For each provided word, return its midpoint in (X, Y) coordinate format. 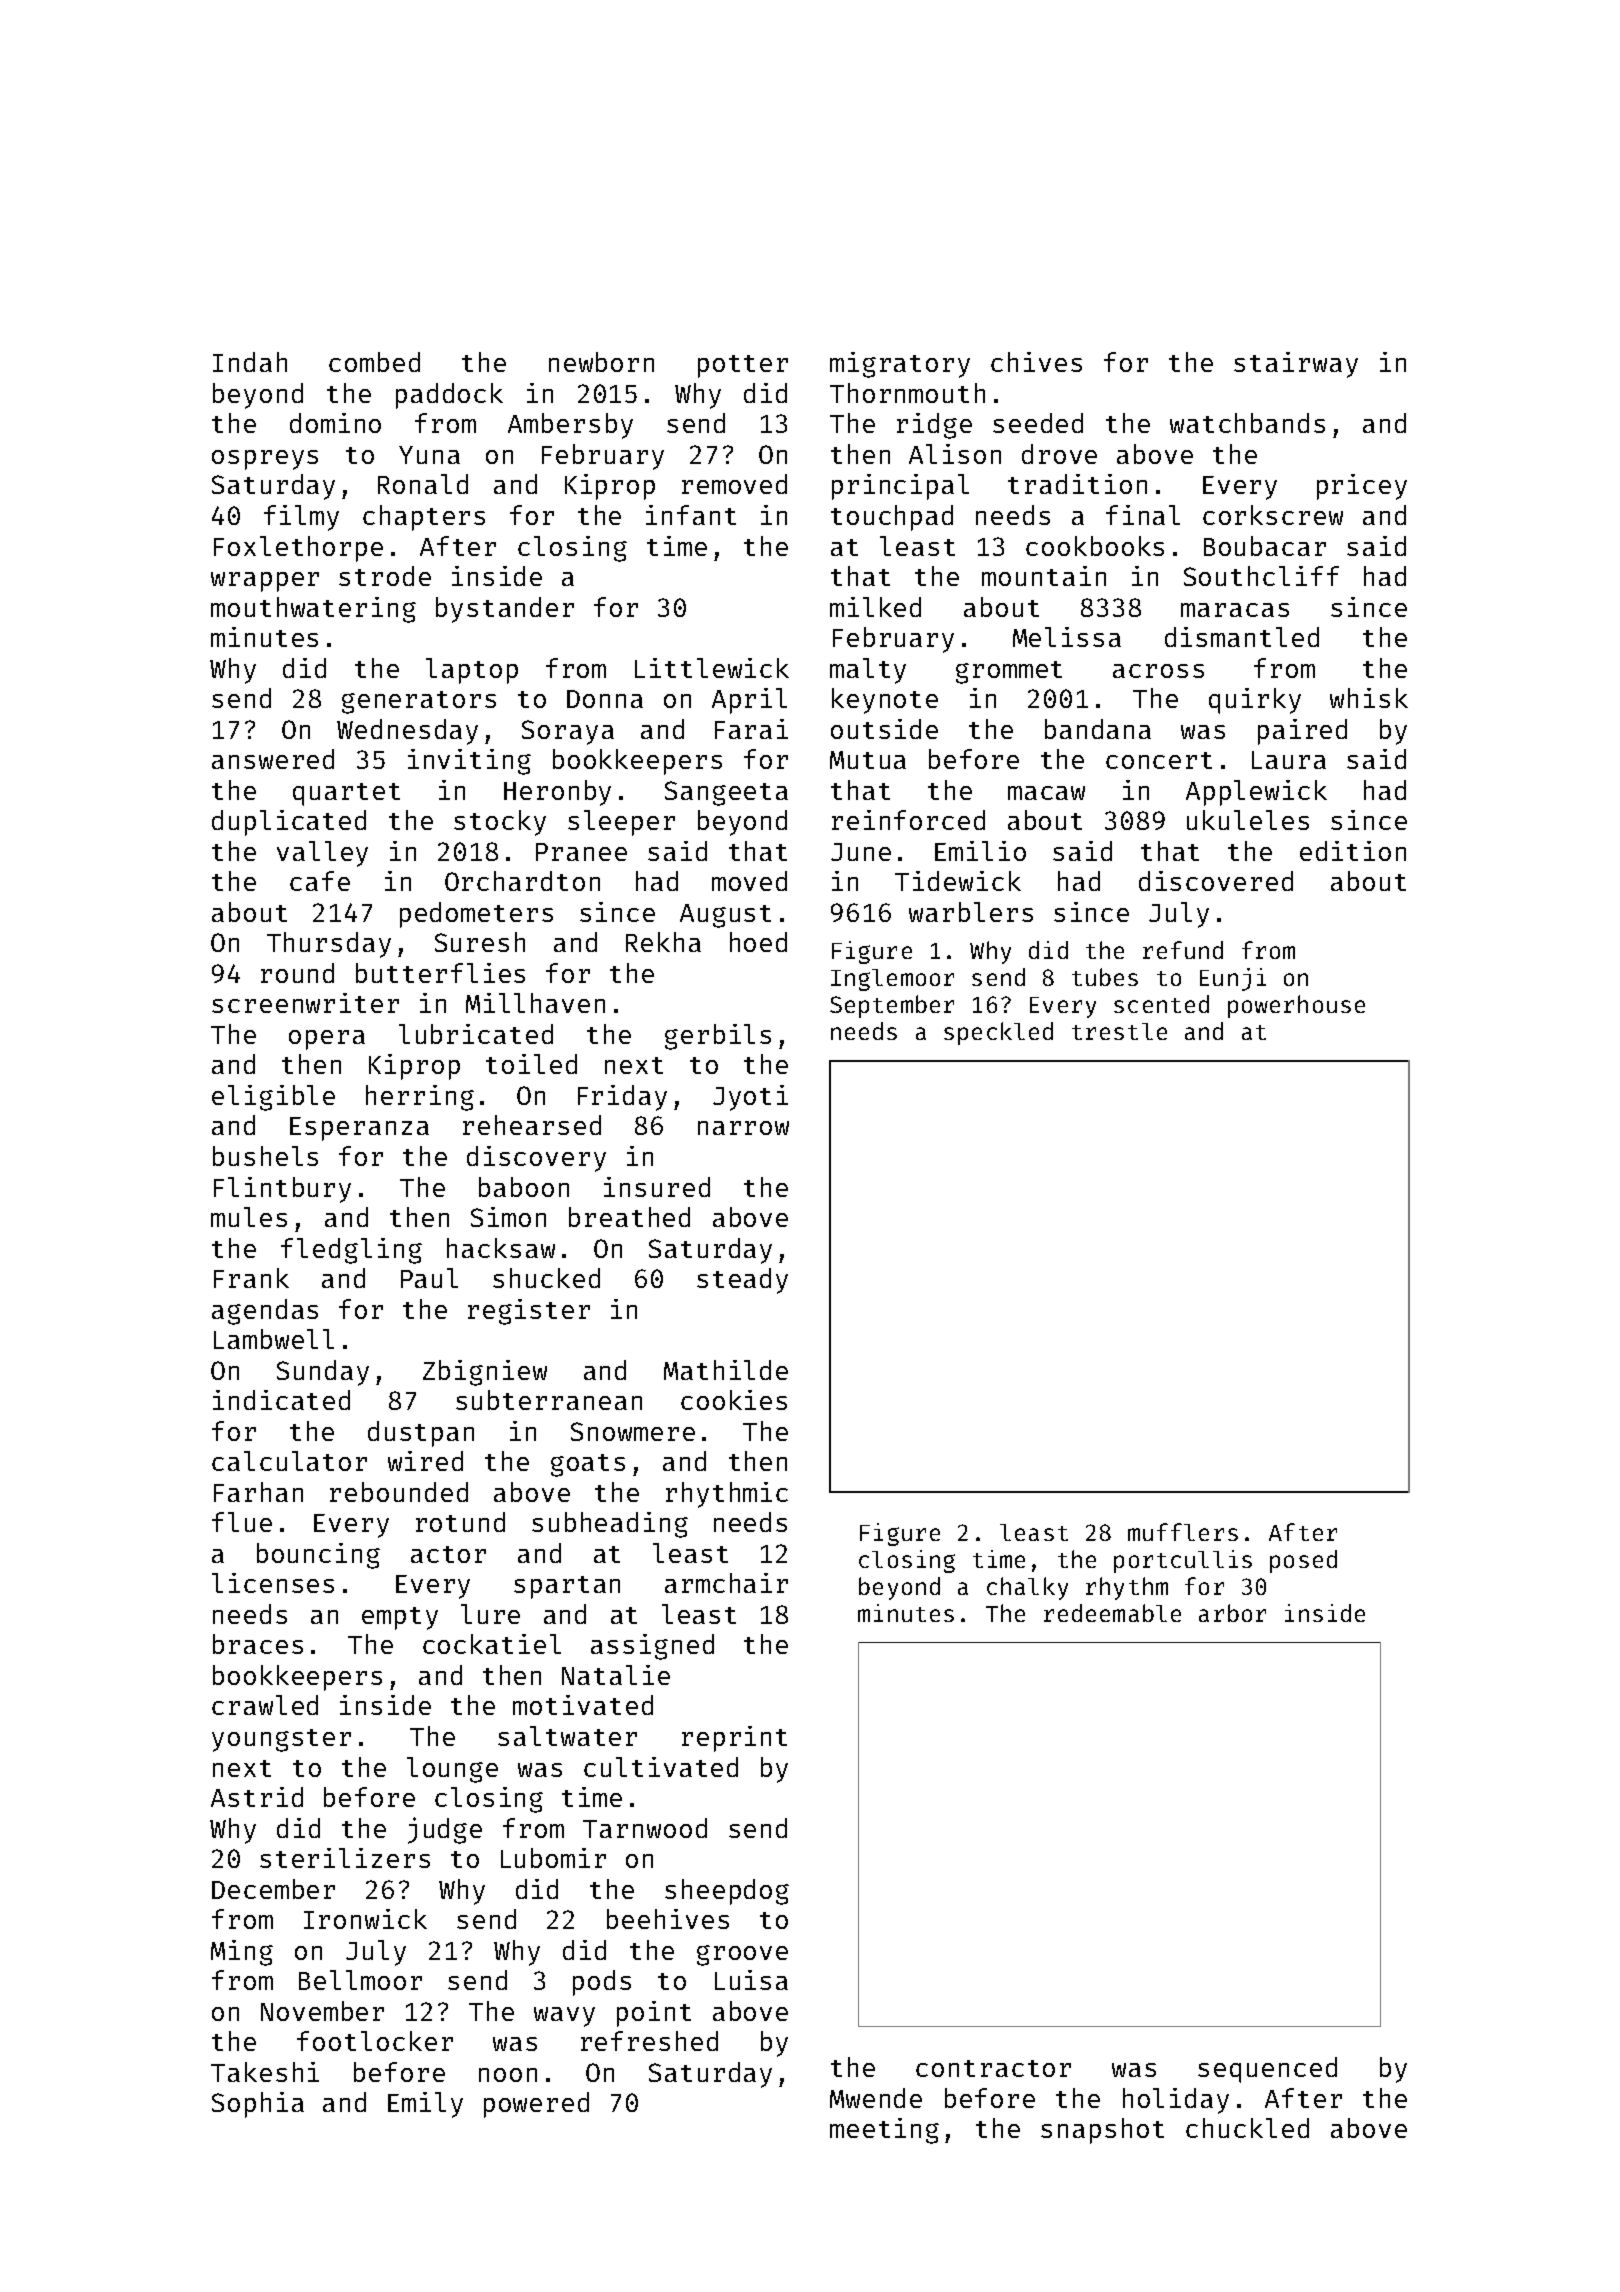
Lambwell (274, 1339)
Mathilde (726, 1370)
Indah (250, 362)
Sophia (258, 2105)
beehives (668, 1919)
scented (1161, 1004)
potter (743, 366)
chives (1036, 362)
